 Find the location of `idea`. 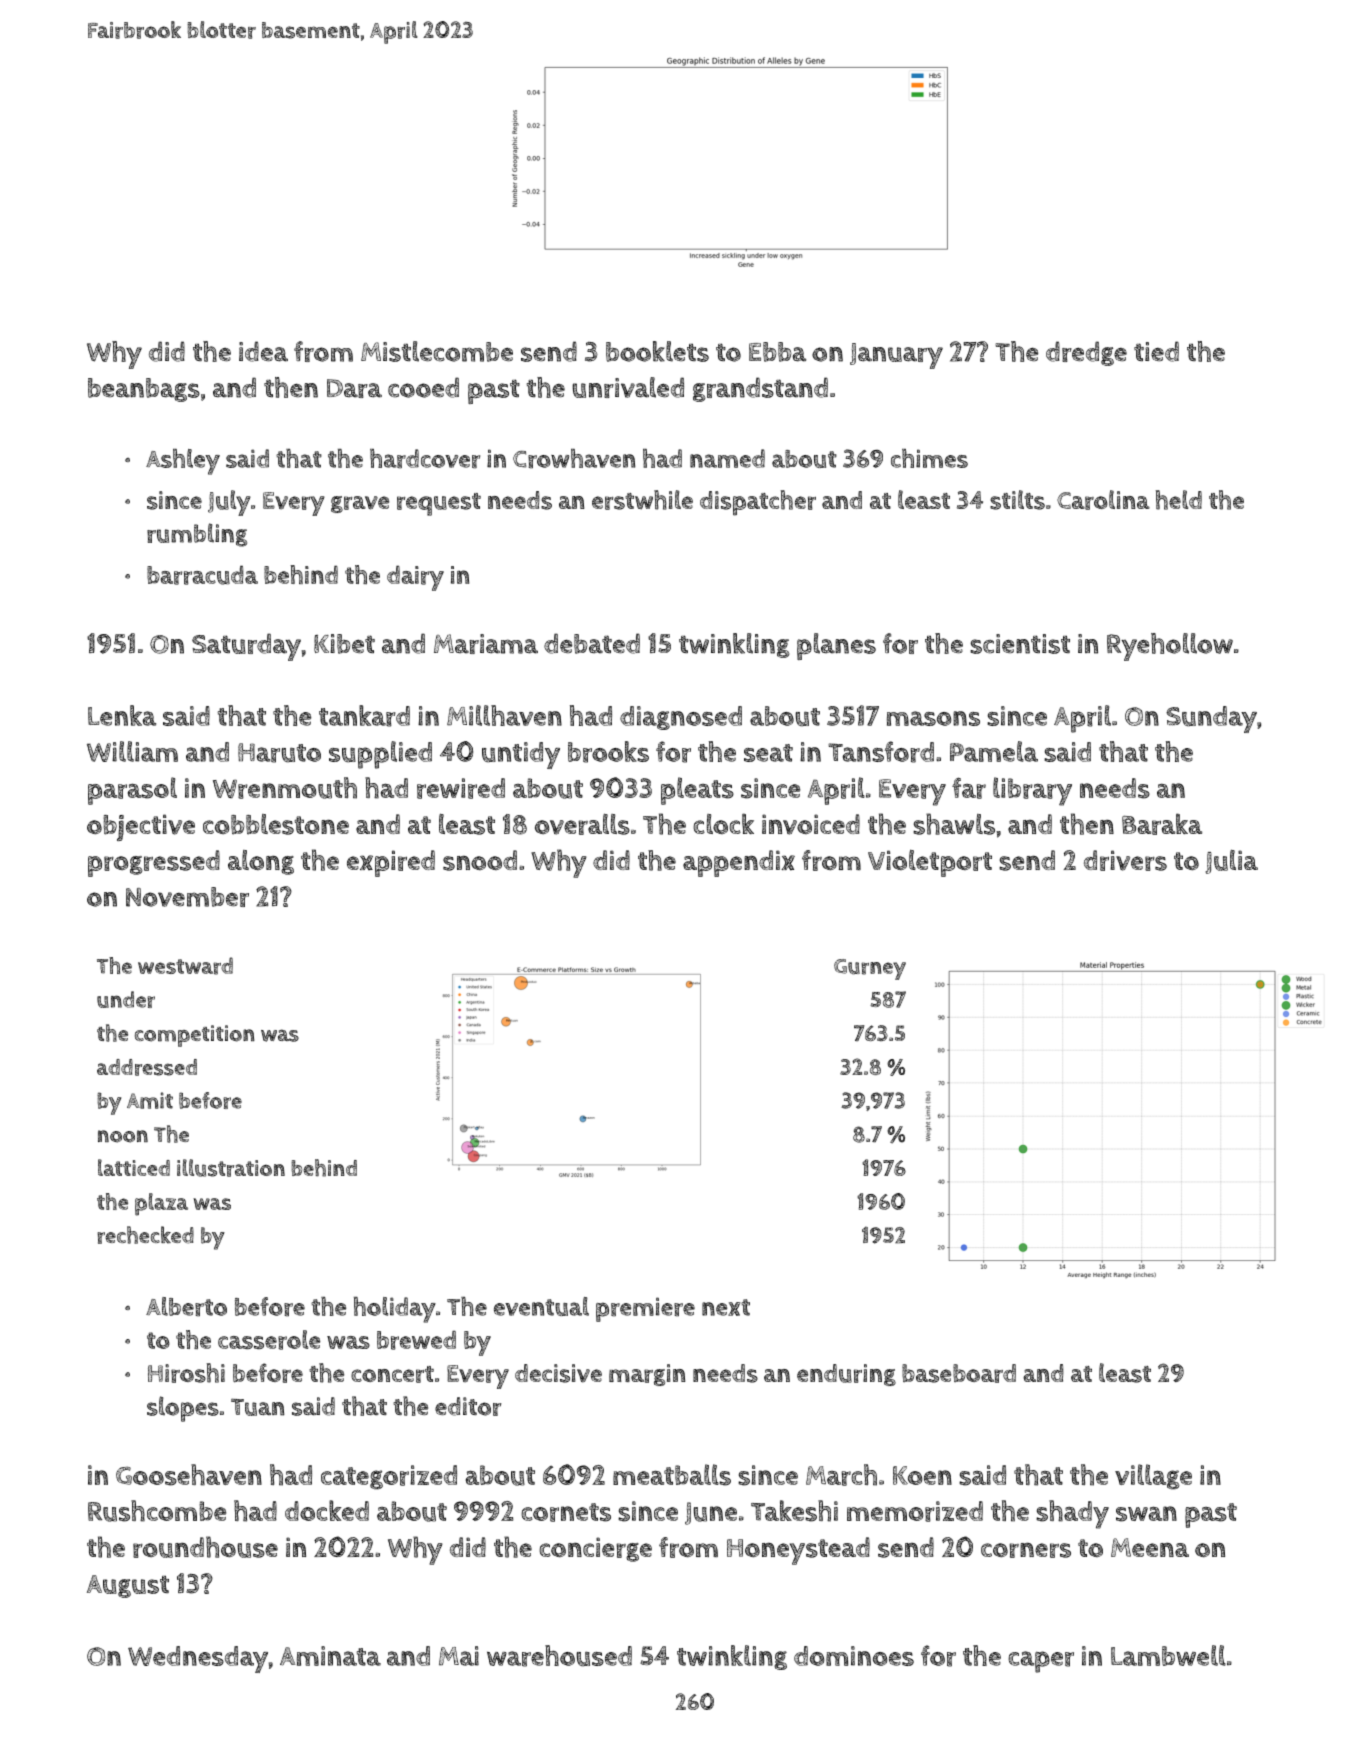

idea is located at coordinates (263, 351).
